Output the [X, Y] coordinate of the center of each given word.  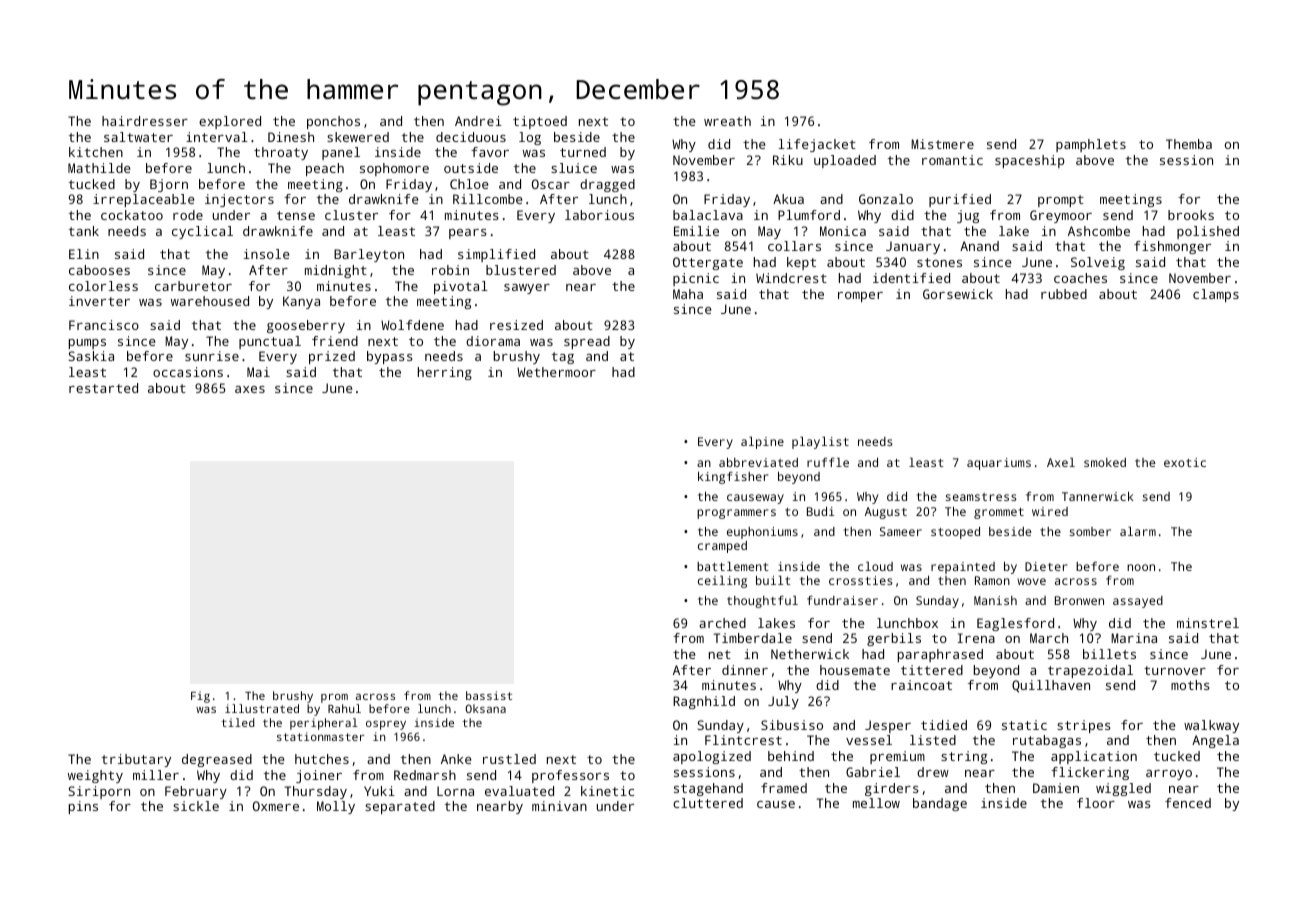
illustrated [262, 708]
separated [400, 807]
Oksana [485, 708]
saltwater [138, 137]
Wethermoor [556, 372]
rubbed [1064, 294]
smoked [1105, 462]
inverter [99, 301]
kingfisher [733, 478]
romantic [952, 160]
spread [587, 342]
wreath [727, 121]
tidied [944, 725]
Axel [1061, 462]
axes [250, 389]
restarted [103, 388]
